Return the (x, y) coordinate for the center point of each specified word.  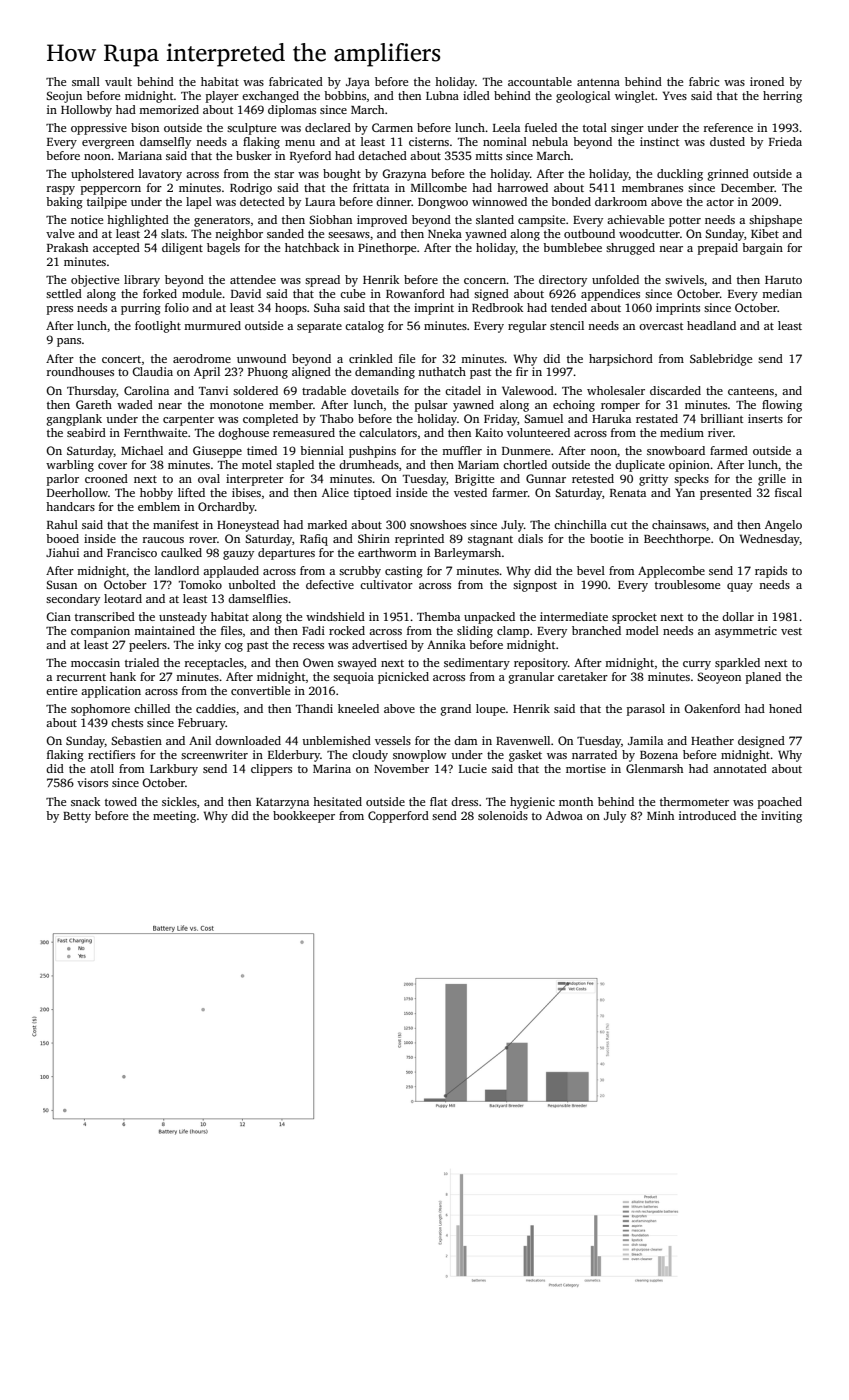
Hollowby (86, 111)
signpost (535, 586)
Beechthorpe (677, 540)
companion (100, 632)
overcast (661, 326)
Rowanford (415, 293)
